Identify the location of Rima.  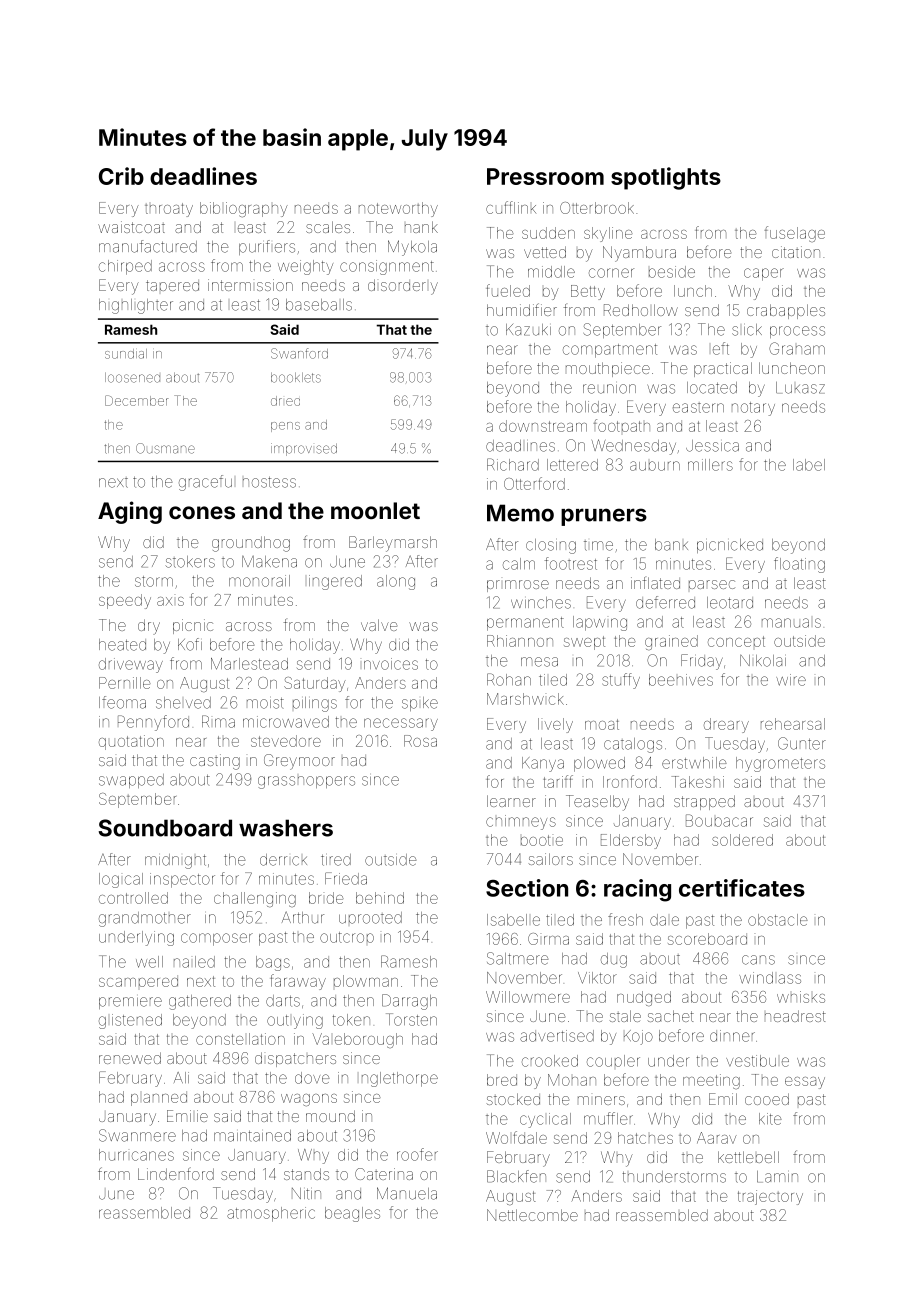
(218, 721).
